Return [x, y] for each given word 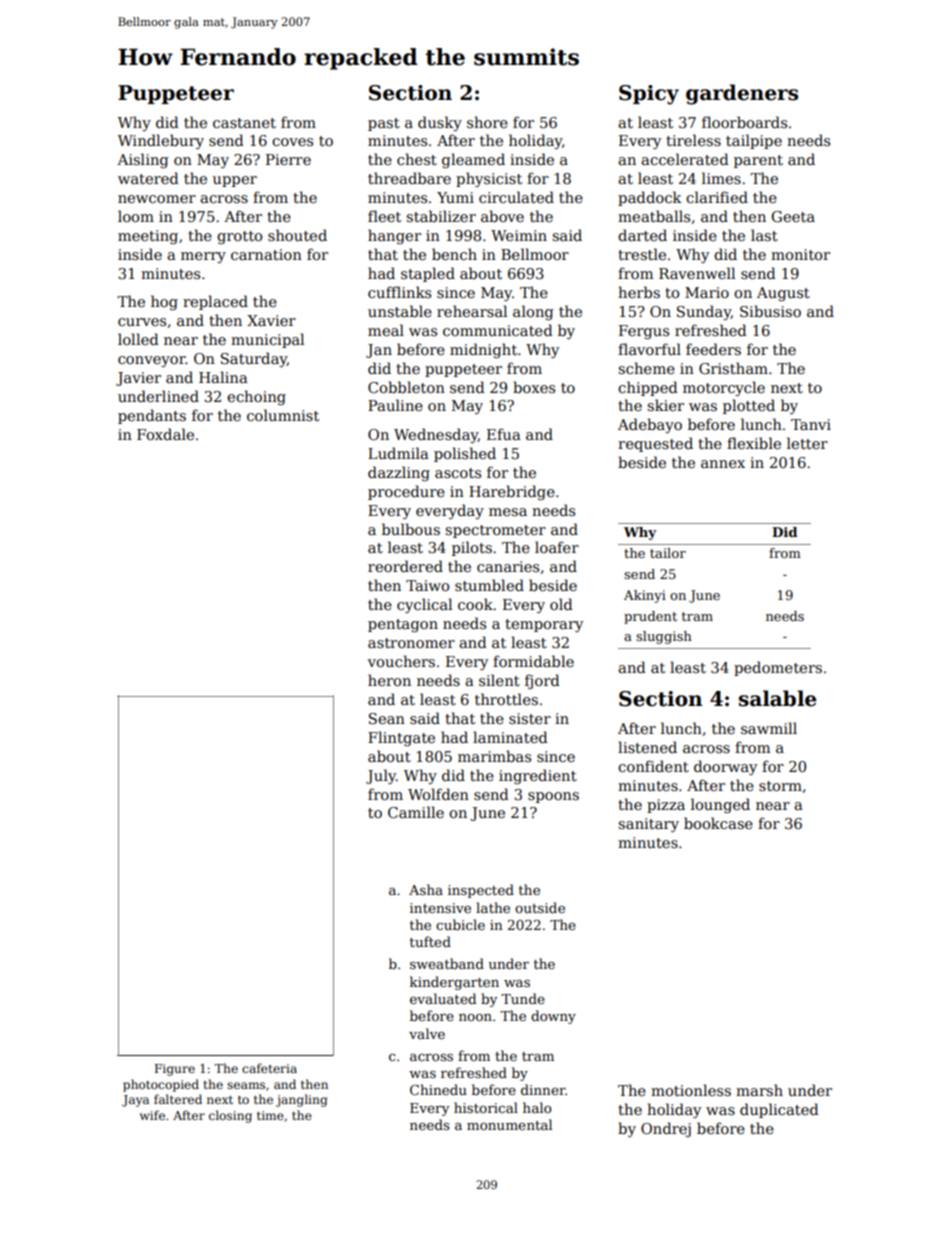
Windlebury [161, 141]
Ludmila [398, 453]
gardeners [742, 94]
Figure [175, 1070]
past [384, 124]
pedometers [778, 668]
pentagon [403, 625]
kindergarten [454, 983]
